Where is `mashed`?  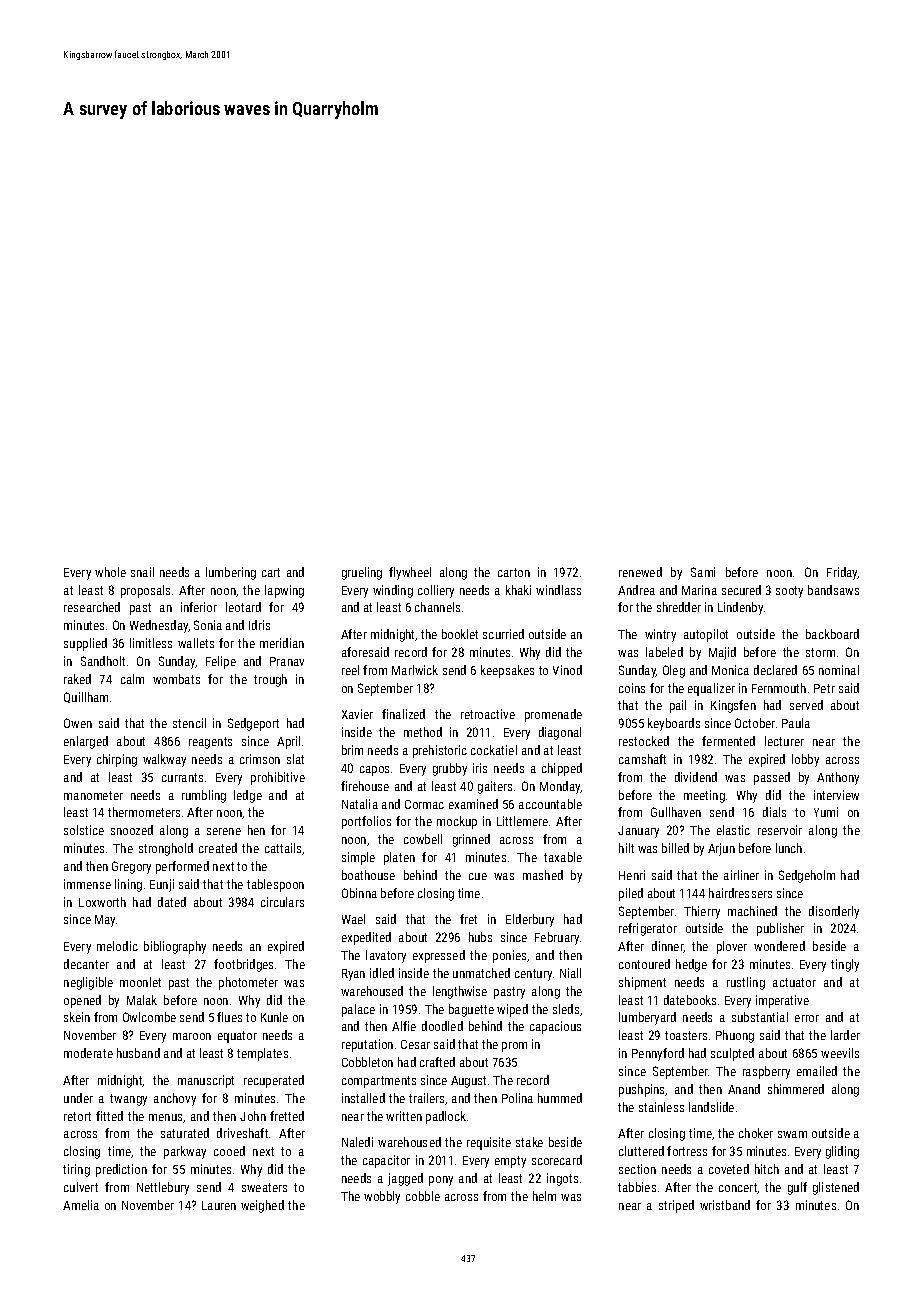
mashed is located at coordinates (543, 875).
